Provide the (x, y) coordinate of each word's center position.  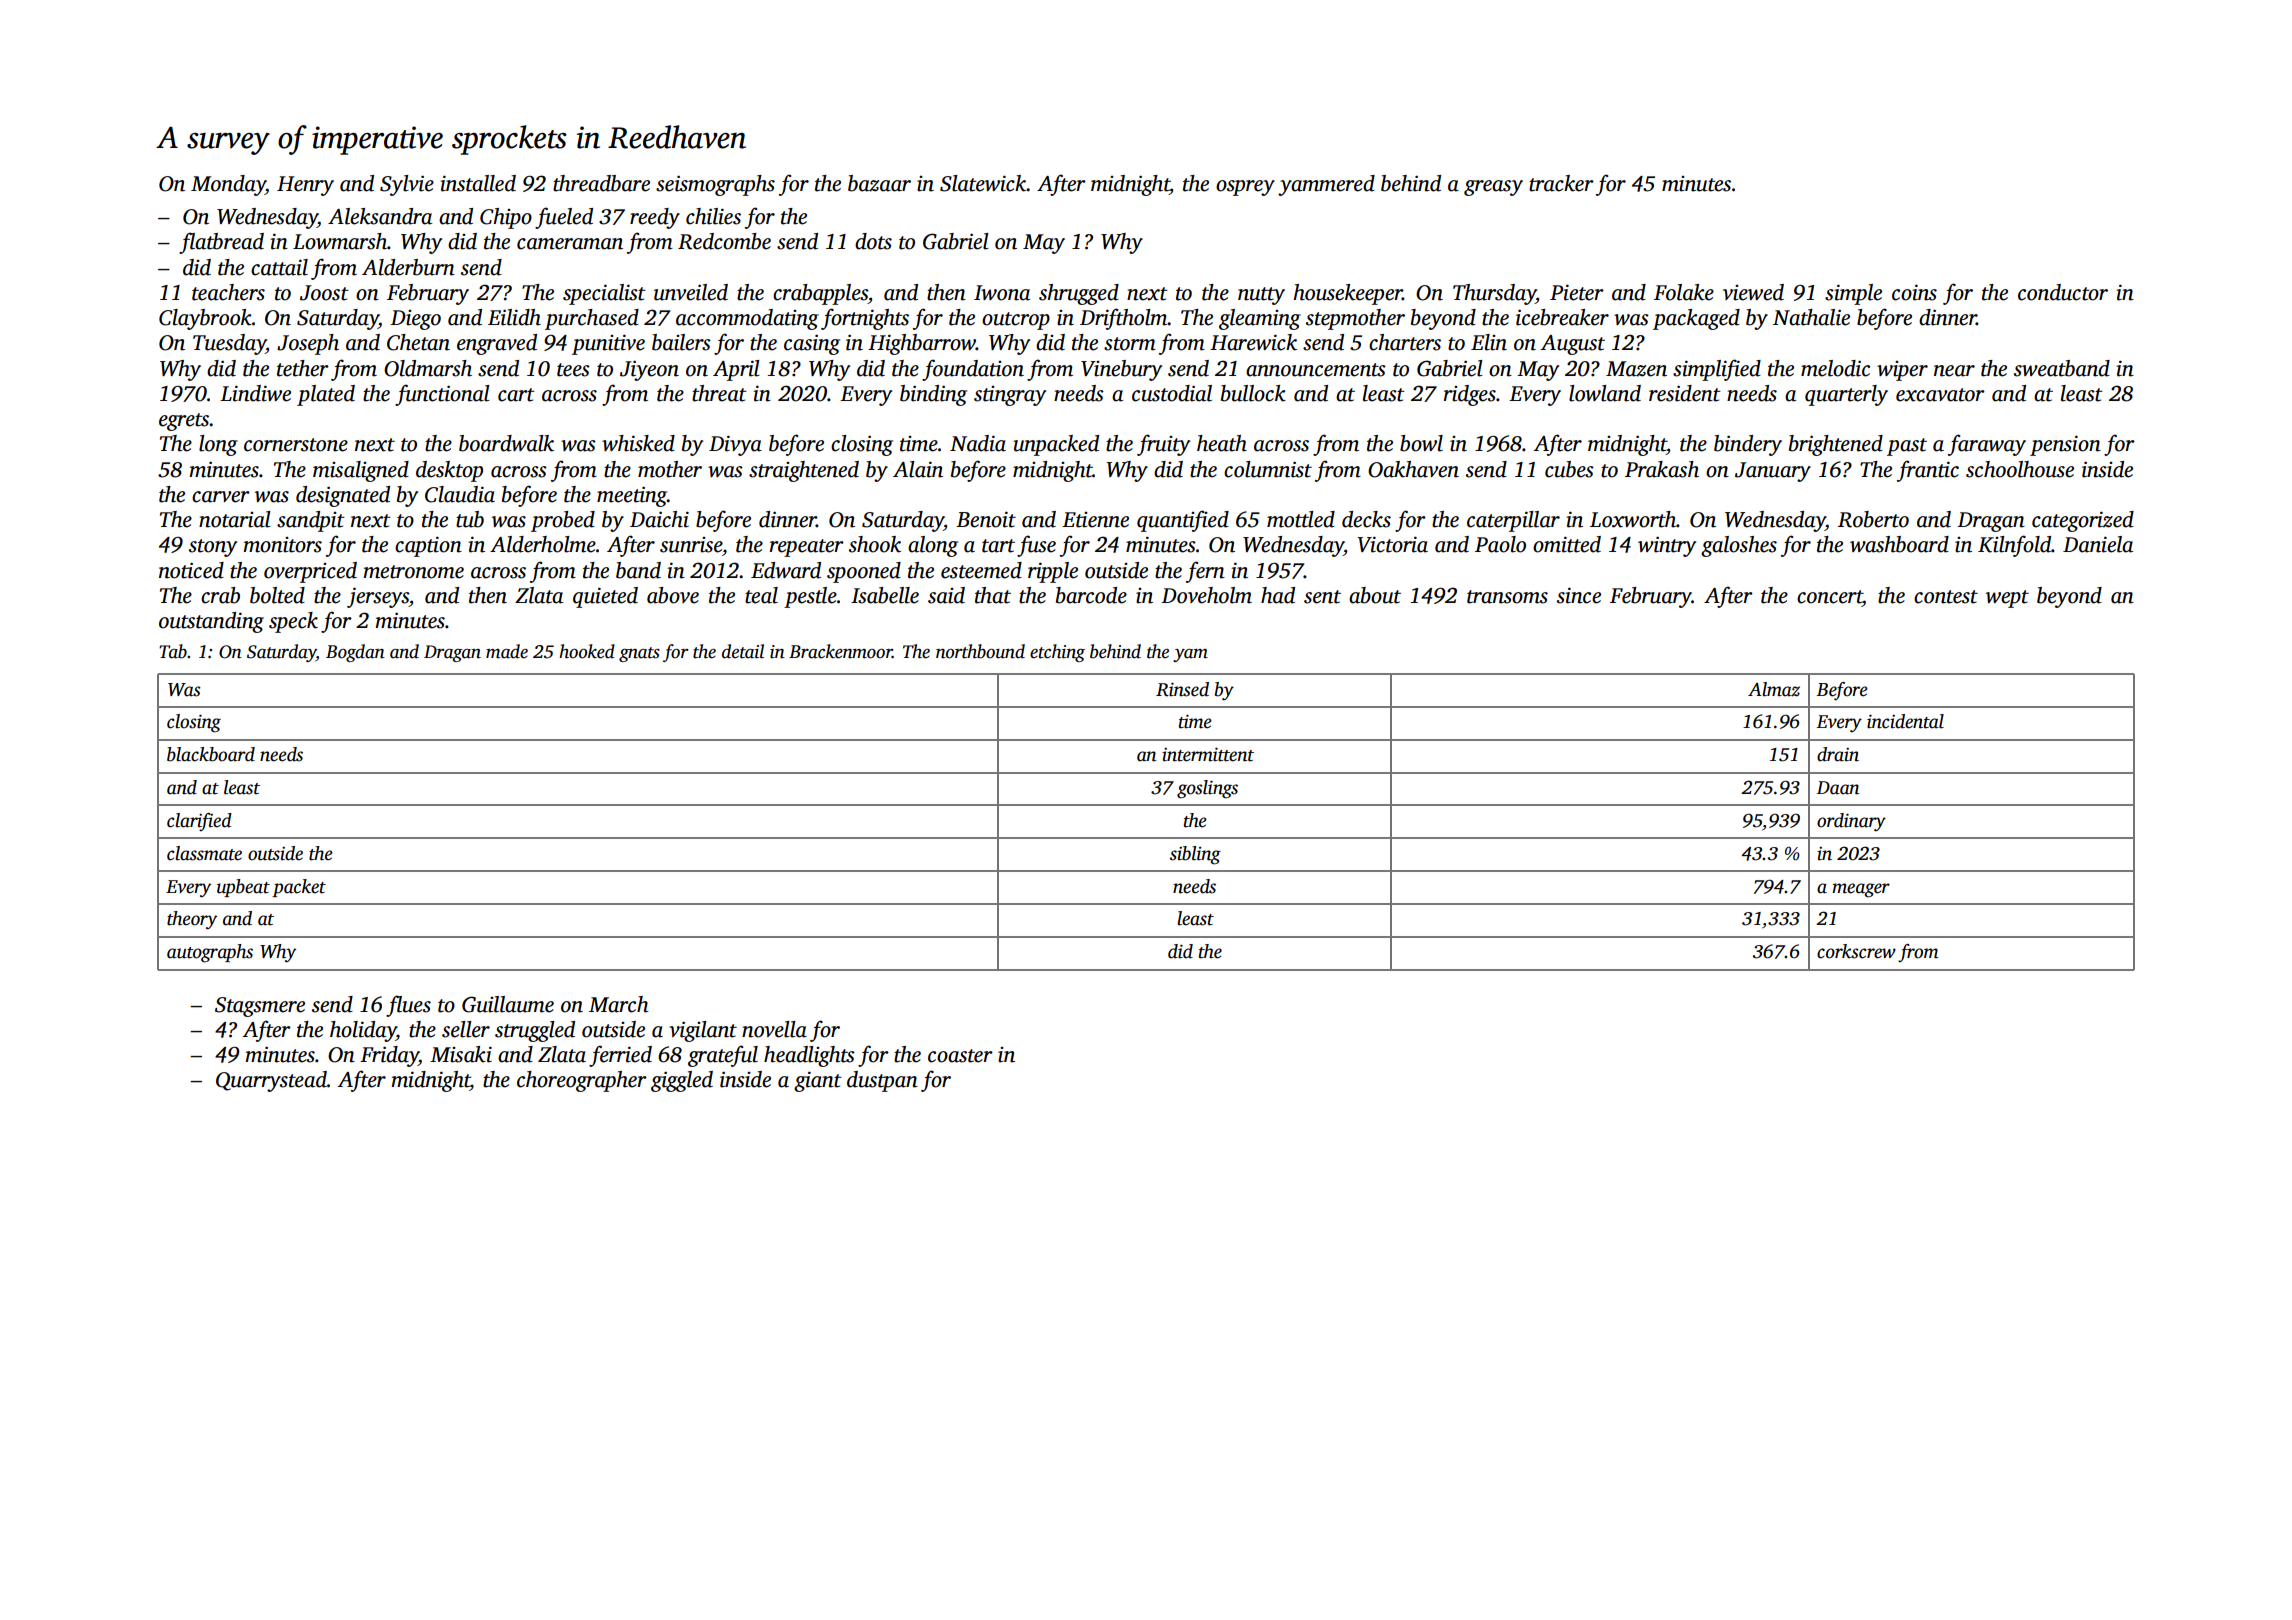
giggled (682, 1081)
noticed (191, 570)
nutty (1261, 296)
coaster (960, 1056)
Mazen (1636, 369)
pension (2065, 445)
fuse (1036, 546)
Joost (324, 293)
